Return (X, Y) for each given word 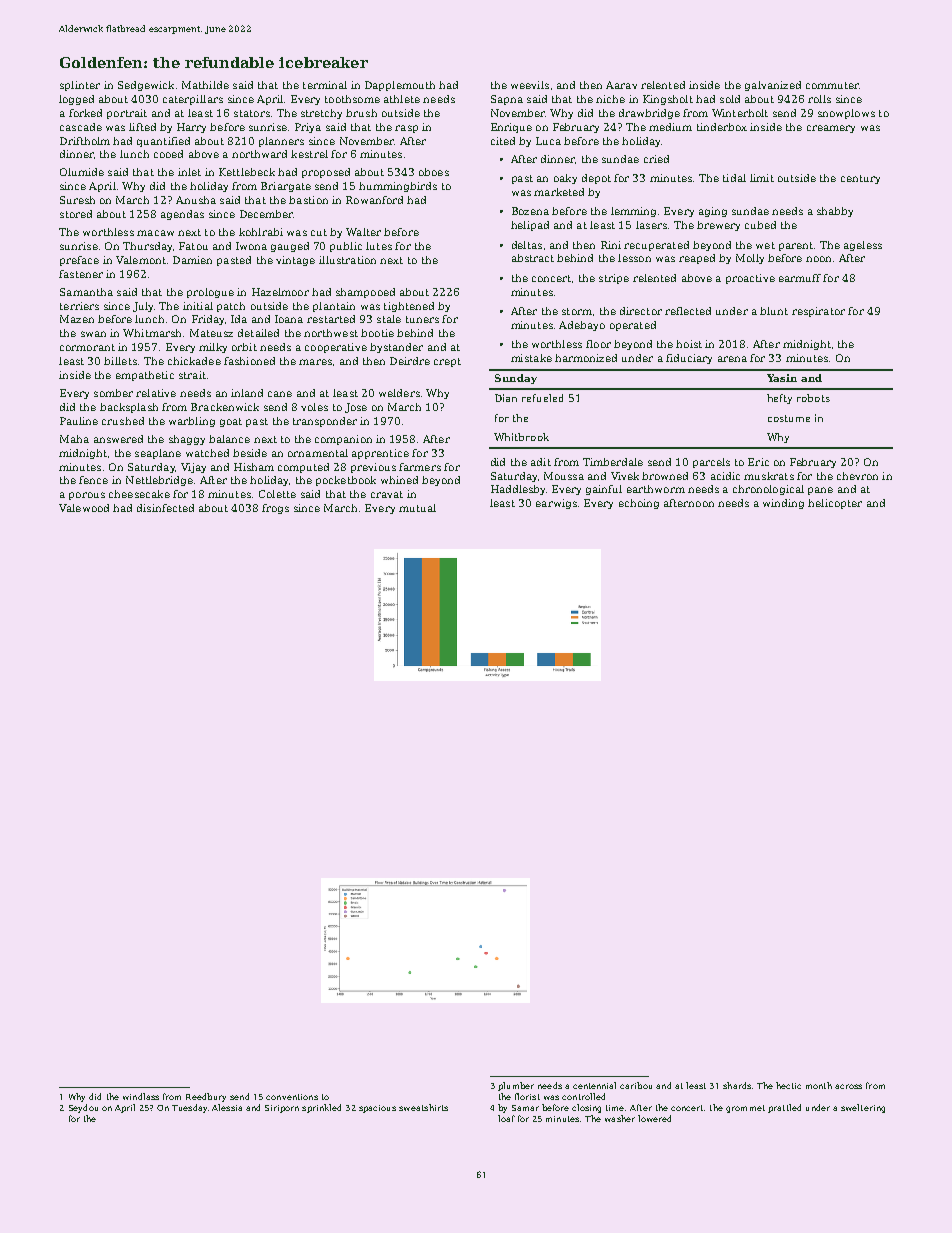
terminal (325, 85)
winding (783, 504)
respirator (818, 312)
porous (87, 496)
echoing (639, 504)
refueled (542, 398)
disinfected (165, 508)
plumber (516, 1086)
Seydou (83, 1108)
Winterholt (740, 113)
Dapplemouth (400, 86)
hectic (788, 1085)
